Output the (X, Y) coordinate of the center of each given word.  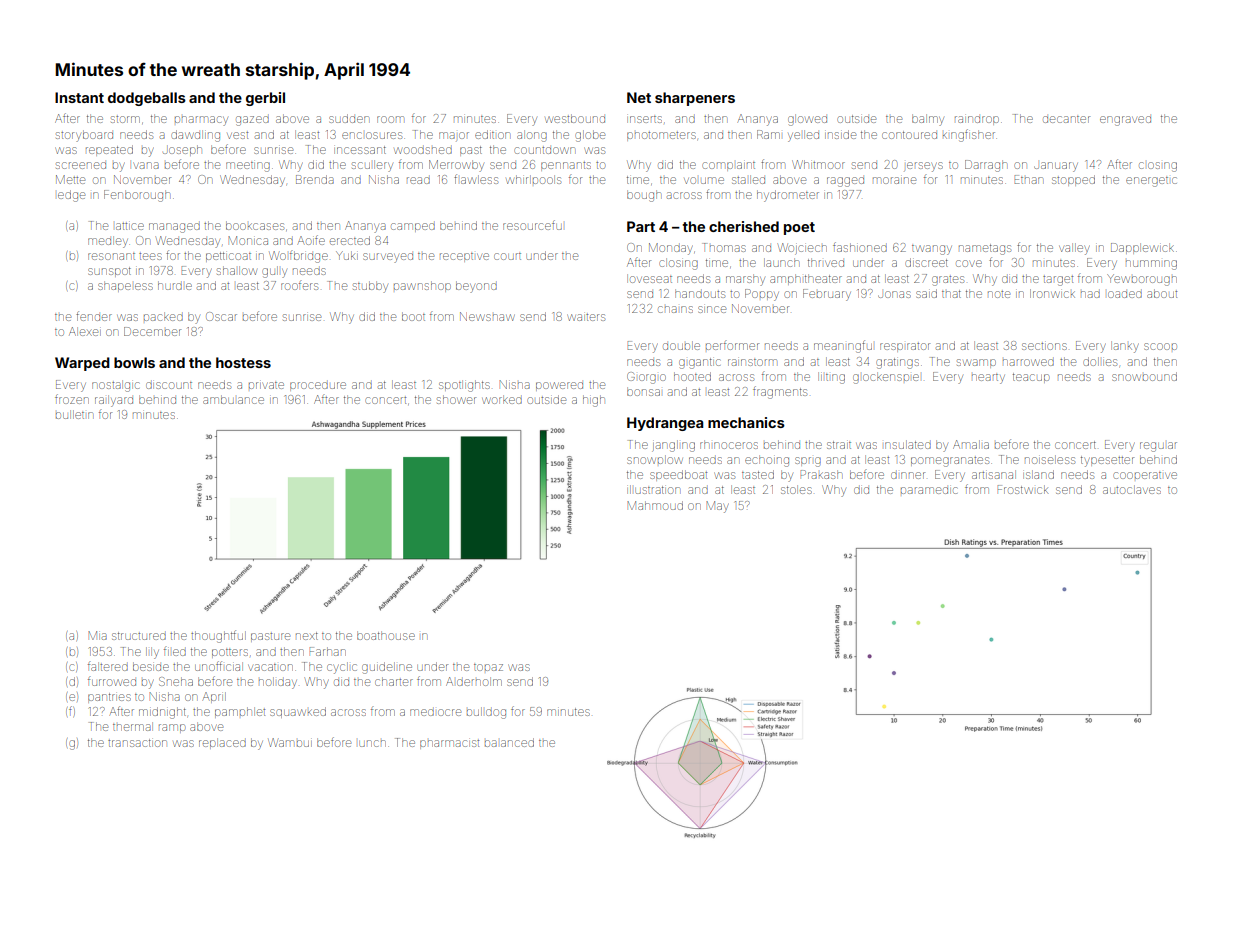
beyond (476, 287)
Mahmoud (655, 505)
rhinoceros (729, 444)
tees (150, 256)
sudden (349, 118)
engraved (1125, 121)
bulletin (74, 414)
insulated (908, 444)
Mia (97, 635)
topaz (488, 667)
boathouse (386, 635)
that (951, 294)
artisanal (994, 474)
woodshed (423, 150)
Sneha (176, 681)
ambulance (233, 399)
